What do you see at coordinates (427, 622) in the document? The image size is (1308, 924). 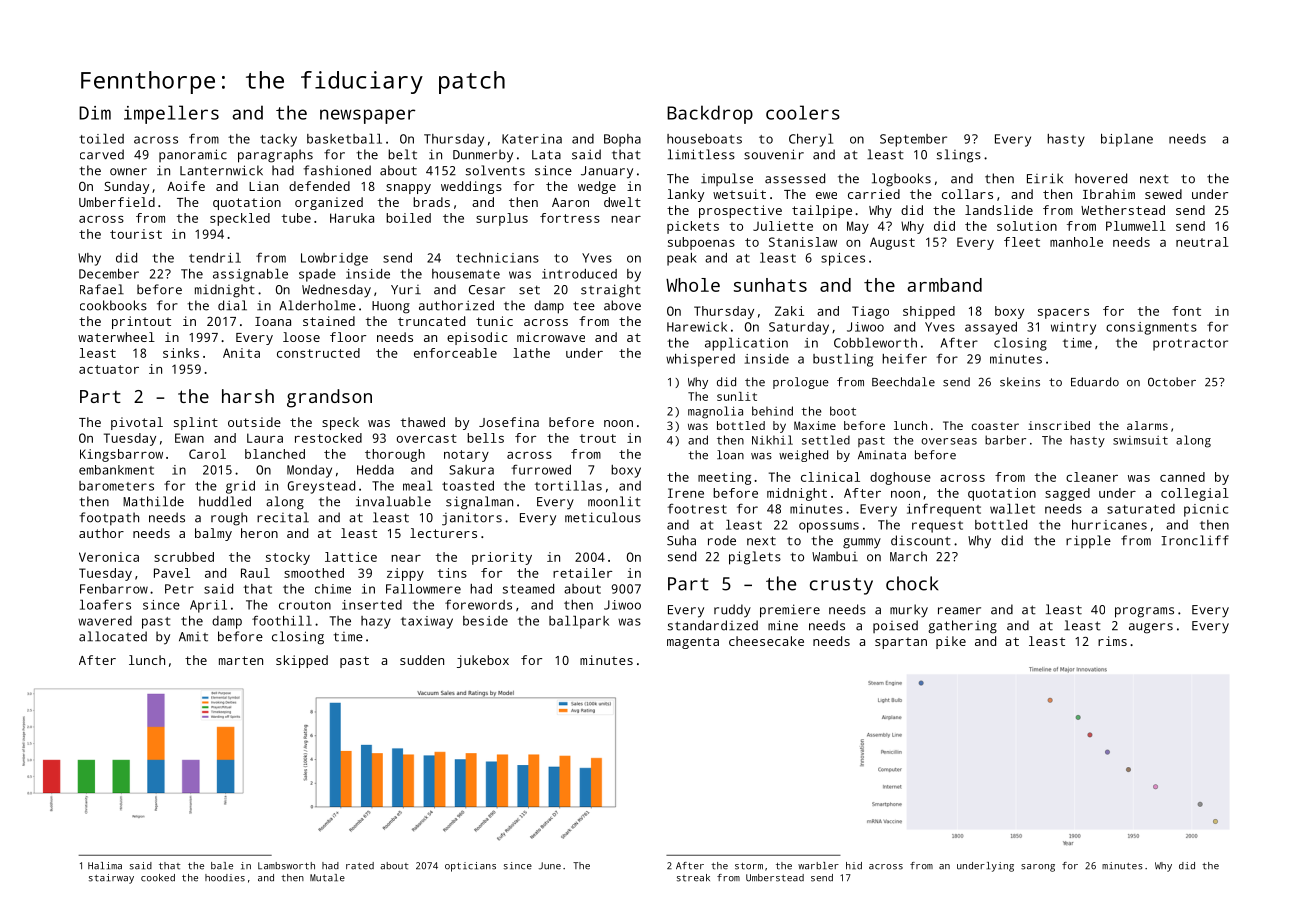 I see `taxiway` at bounding box center [427, 622].
